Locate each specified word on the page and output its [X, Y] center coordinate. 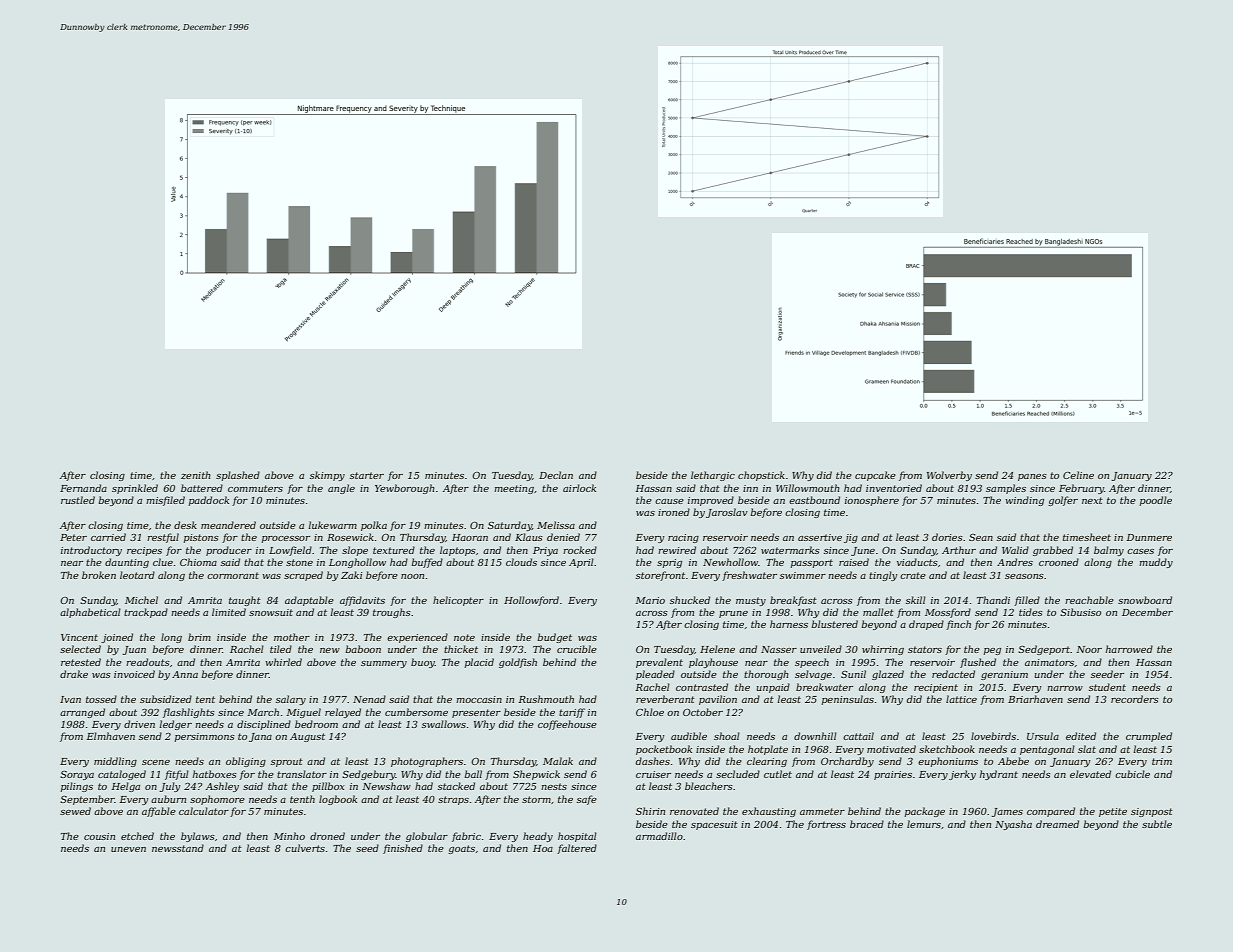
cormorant [233, 575]
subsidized [166, 699]
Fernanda [83, 488]
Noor [1089, 649]
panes [1032, 477]
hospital [577, 837]
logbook [338, 800]
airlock [579, 488]
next [1092, 500]
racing [683, 538]
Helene [717, 649]
